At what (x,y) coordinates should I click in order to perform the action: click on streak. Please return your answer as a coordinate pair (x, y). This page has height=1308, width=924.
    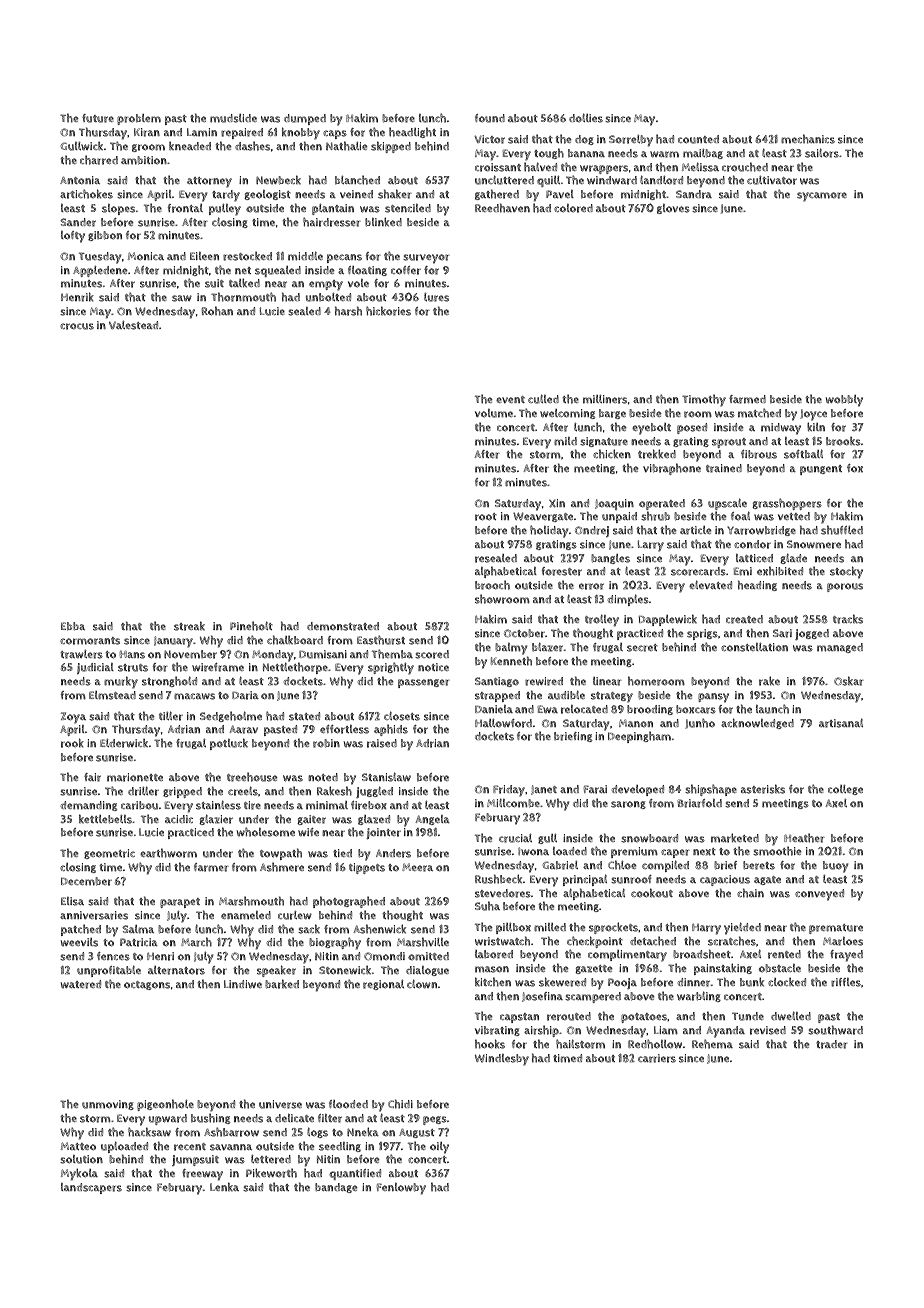
    Looking at the image, I should click on (189, 626).
